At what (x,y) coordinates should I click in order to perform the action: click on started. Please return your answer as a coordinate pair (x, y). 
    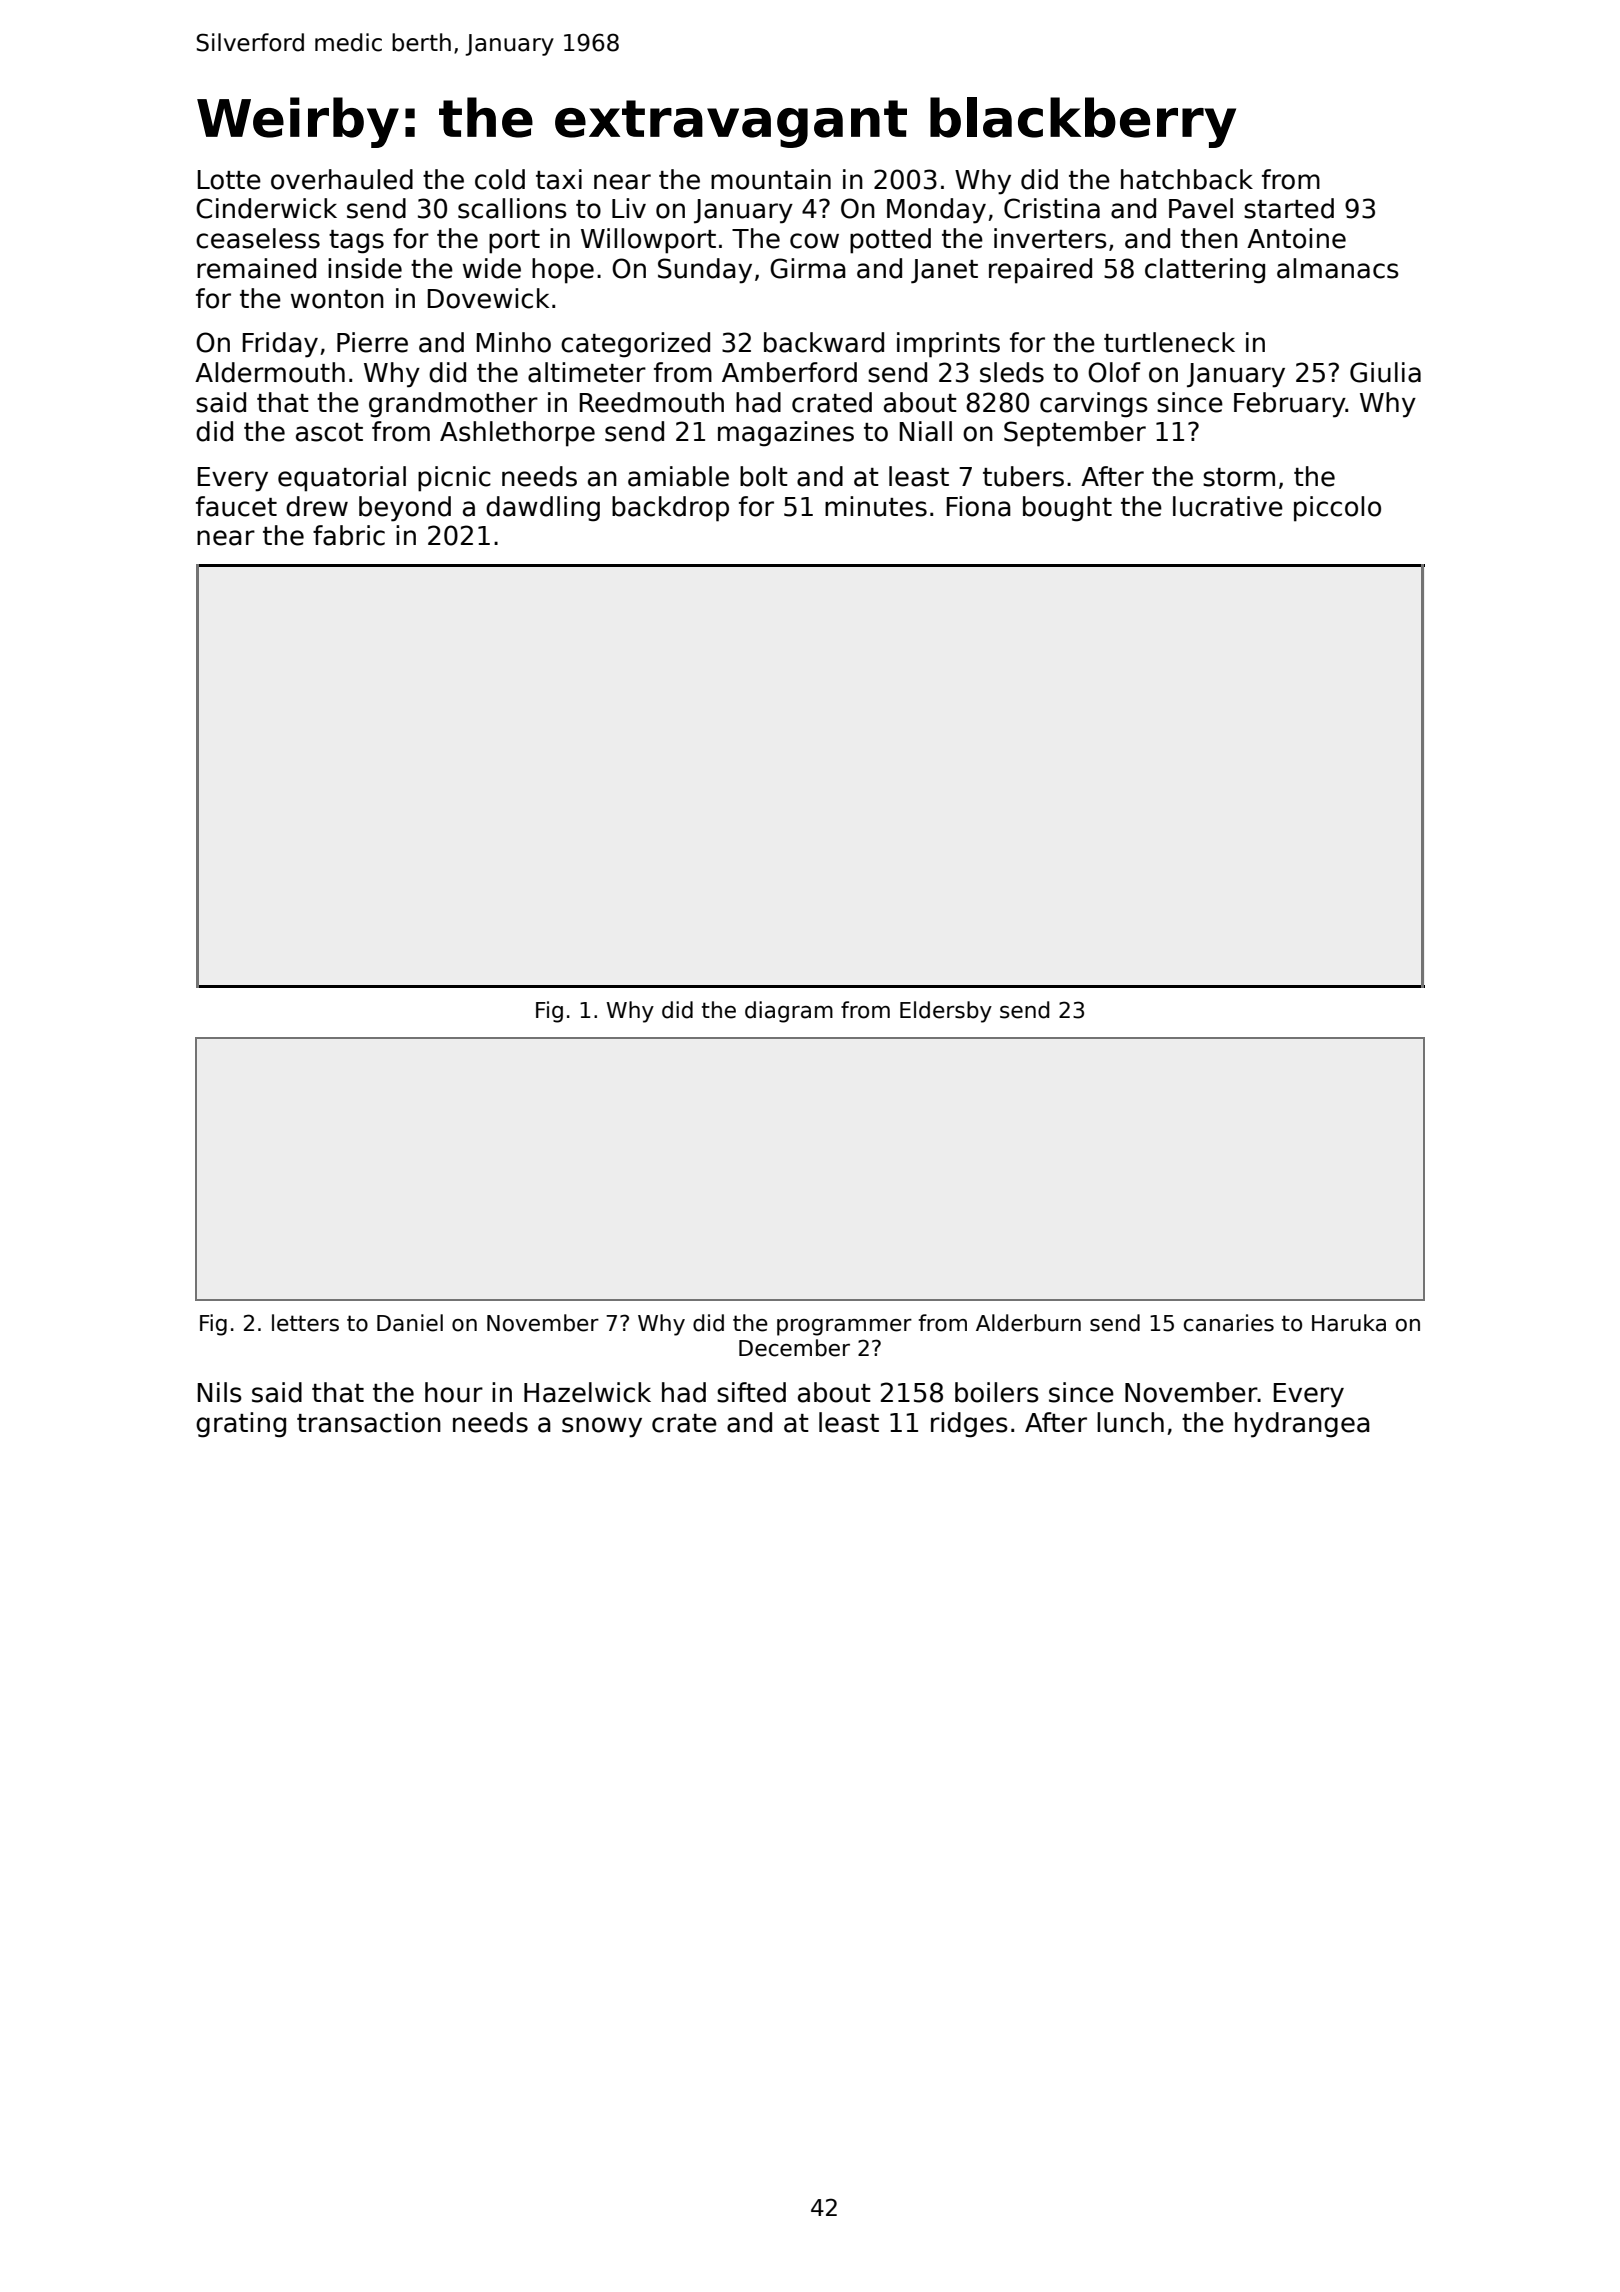
    Looking at the image, I should click on (1289, 208).
